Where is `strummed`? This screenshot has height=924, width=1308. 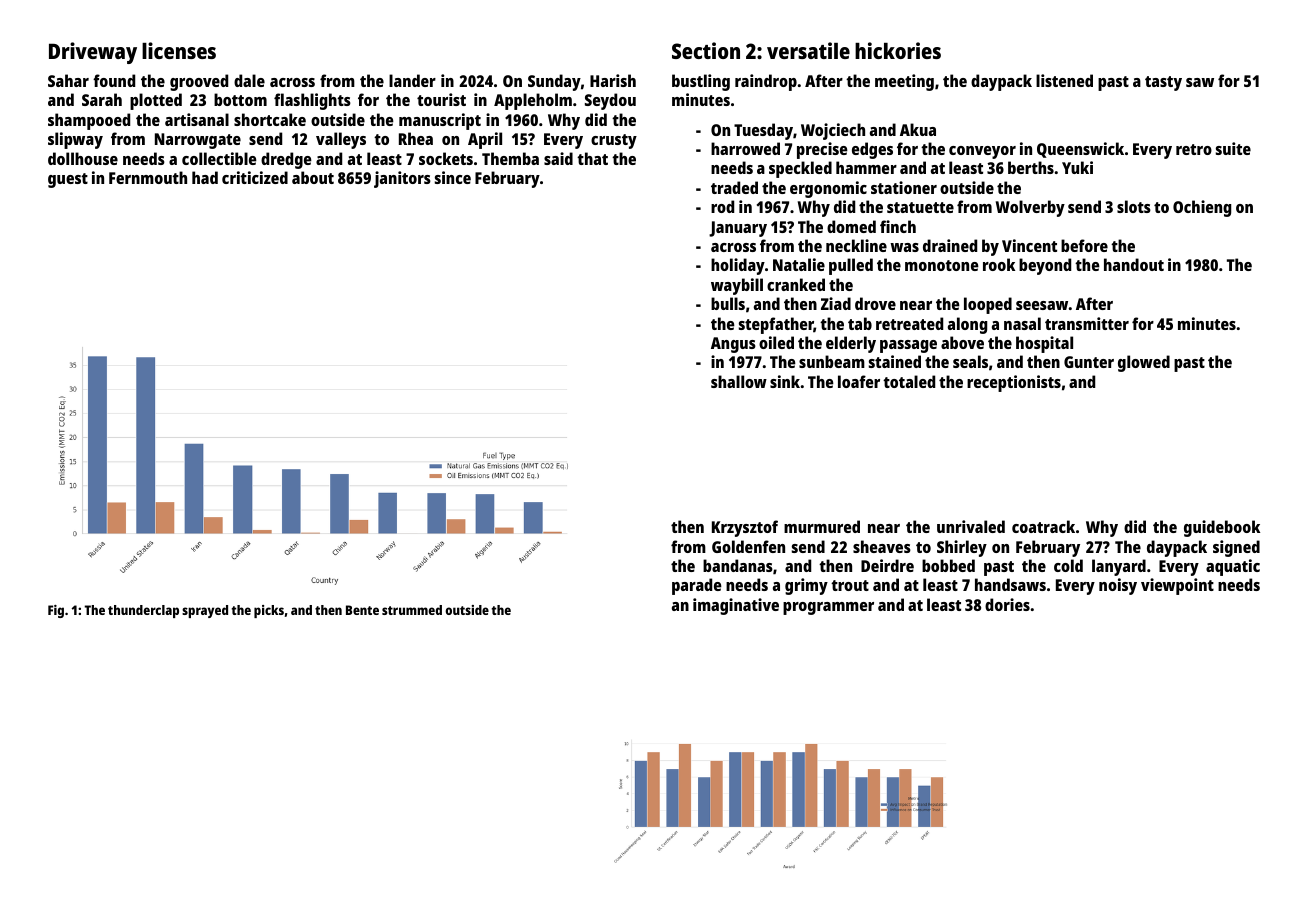
strummed is located at coordinates (412, 610).
